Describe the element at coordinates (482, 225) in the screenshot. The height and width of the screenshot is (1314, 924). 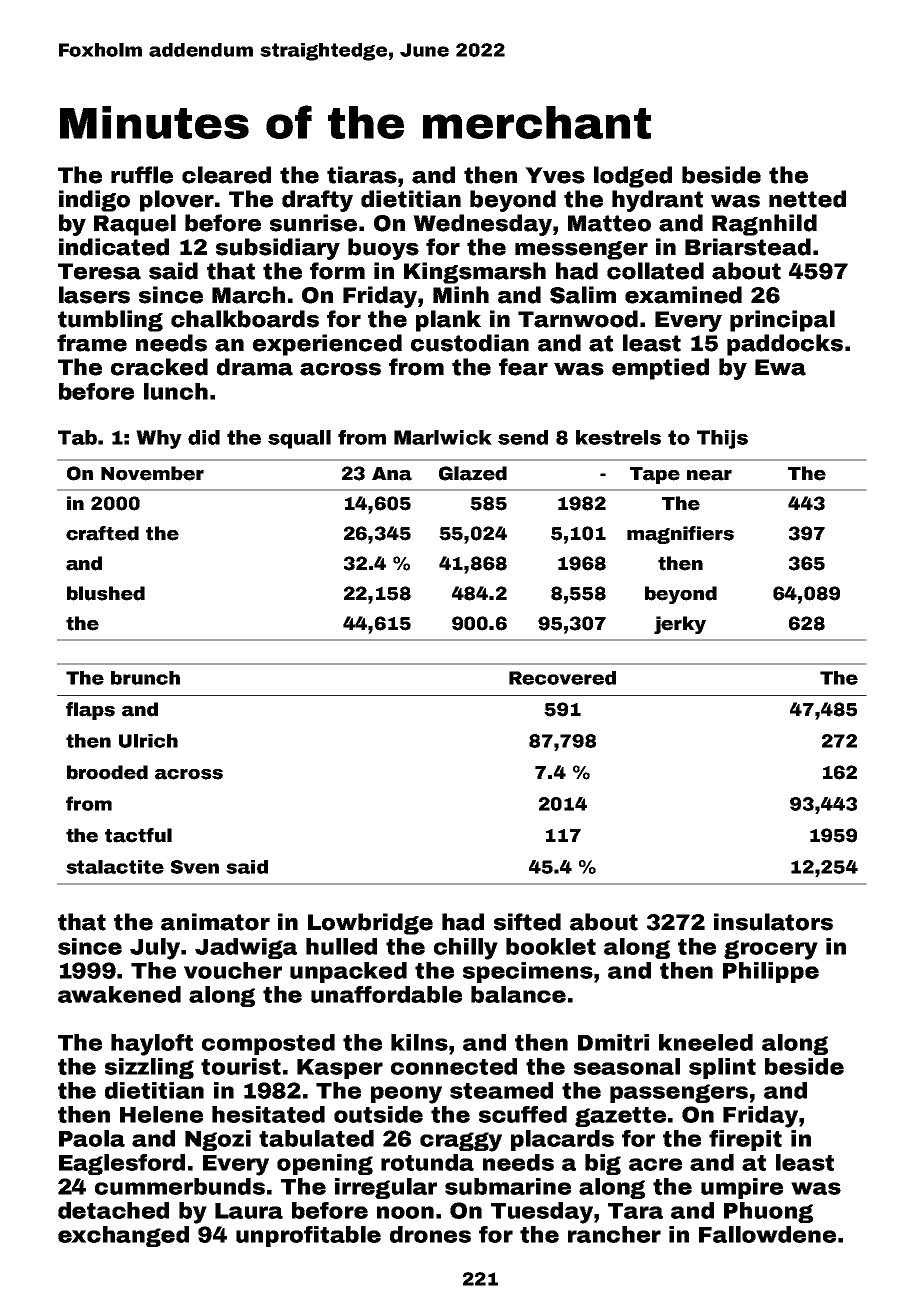
I see `Wednesday` at that location.
